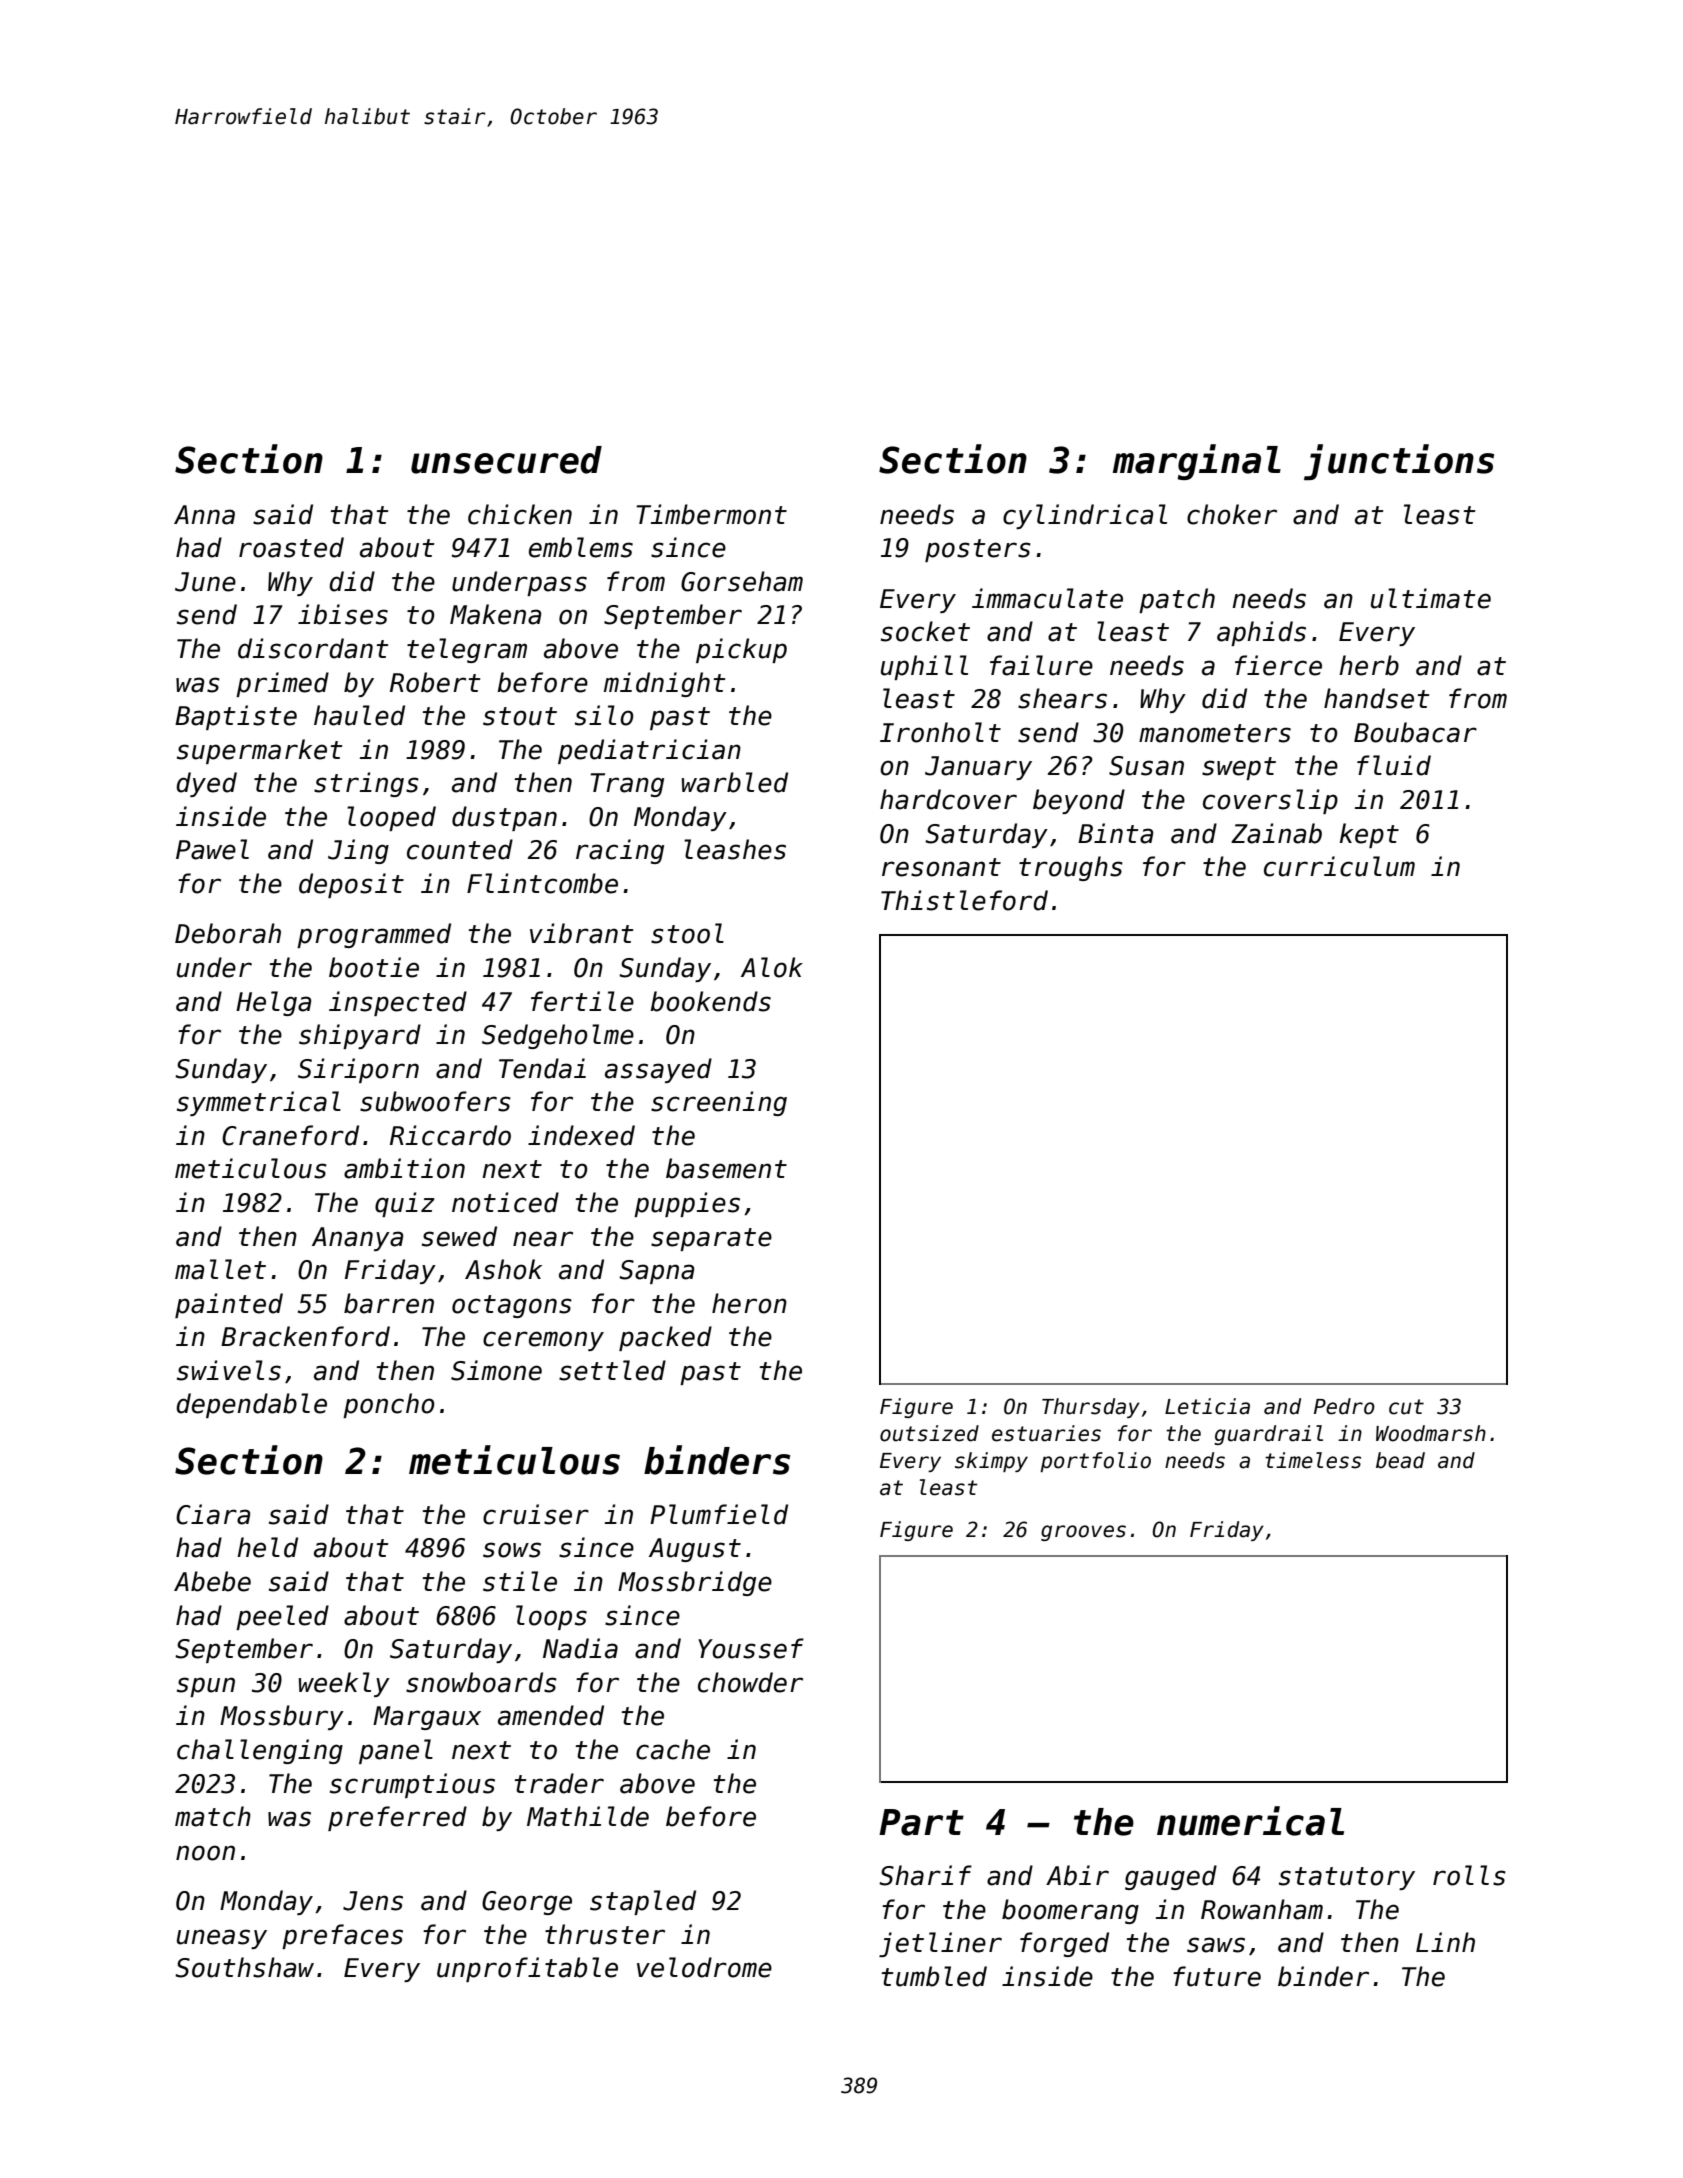 This page has height=2178, width=1683. I want to click on bookends, so click(710, 1001).
